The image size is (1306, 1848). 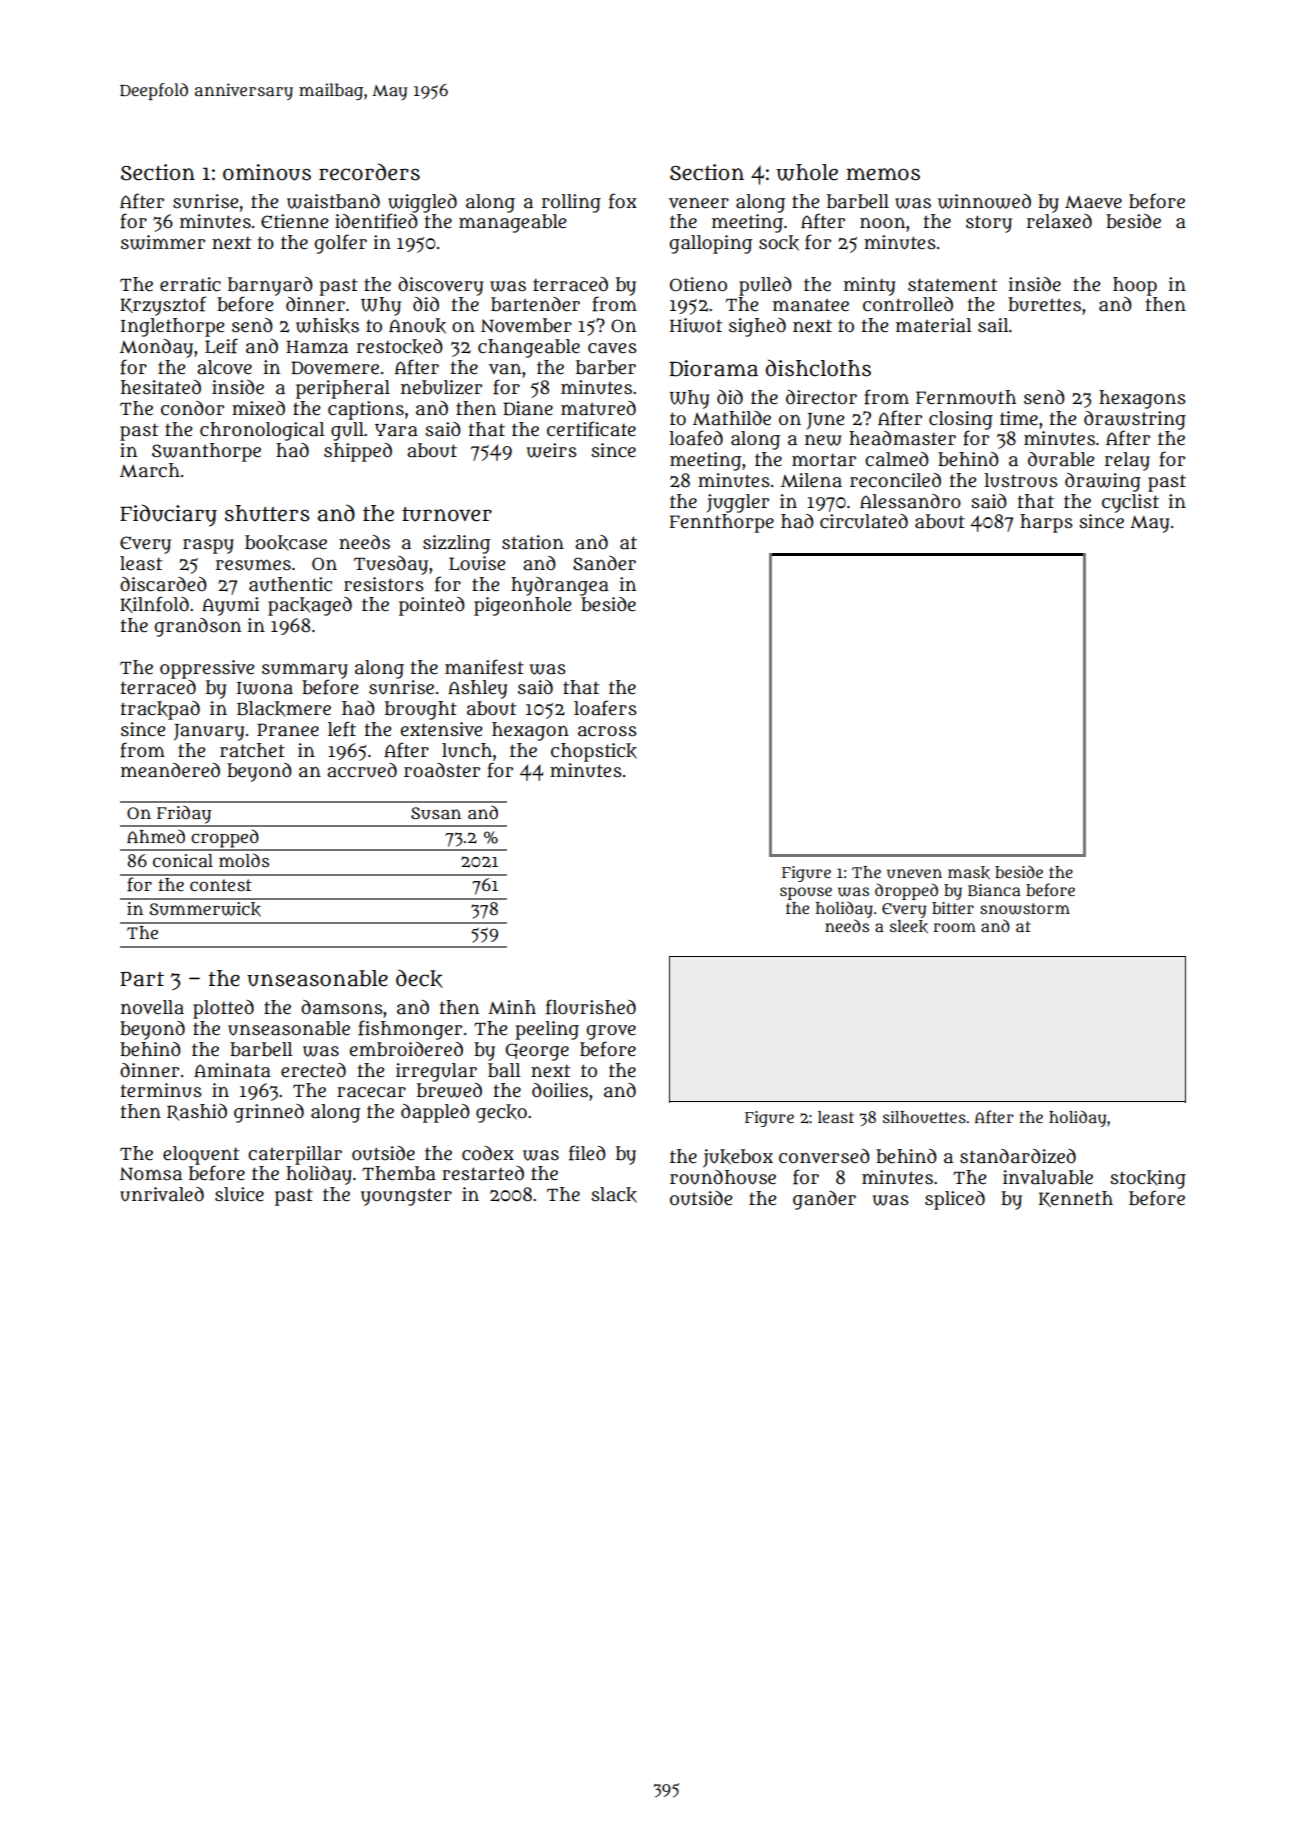 I want to click on terminus, so click(x=161, y=1090).
